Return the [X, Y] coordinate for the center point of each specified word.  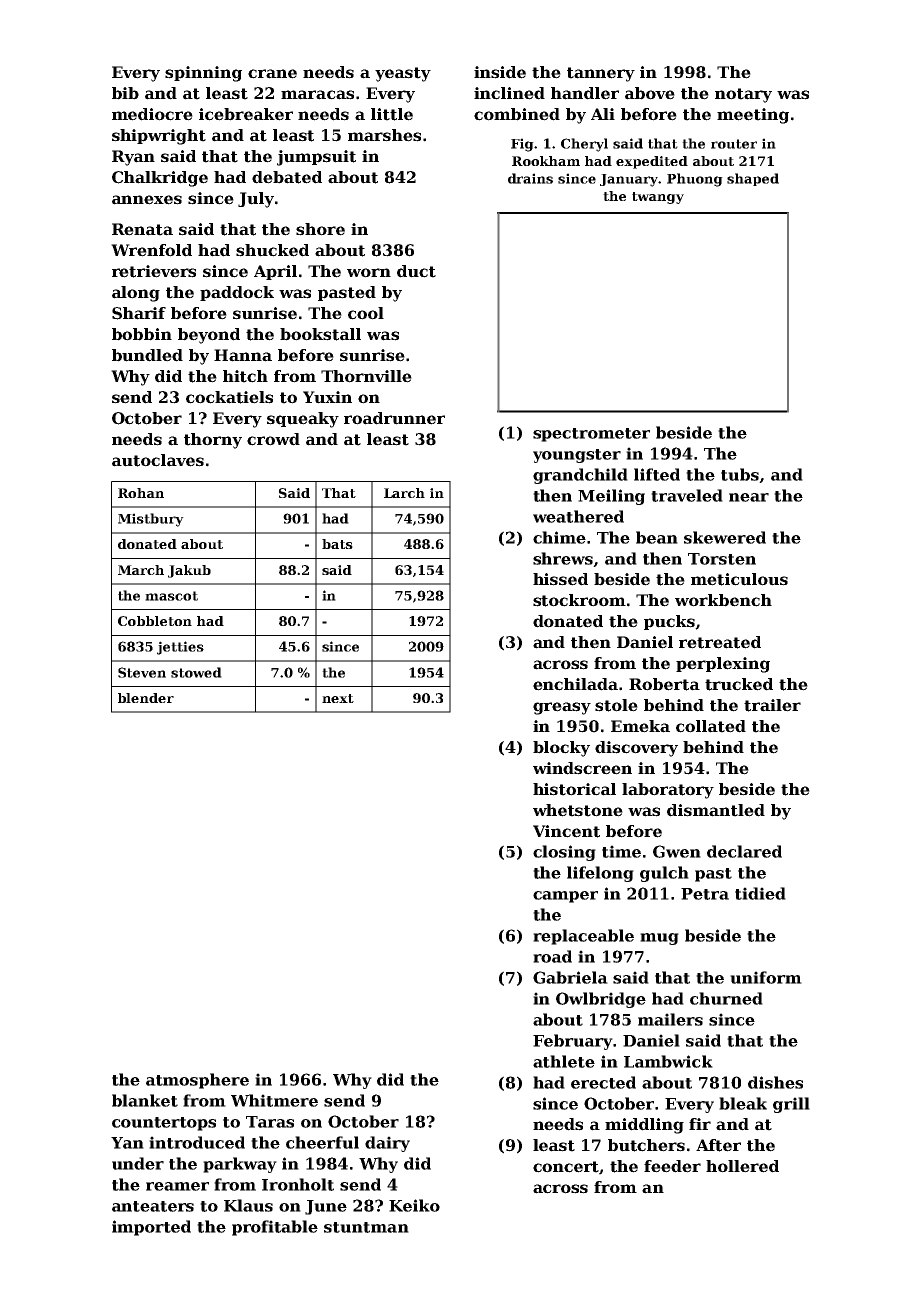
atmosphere [197, 1081]
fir [700, 1124]
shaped [753, 179]
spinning [203, 74]
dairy [387, 1144]
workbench [723, 600]
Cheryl [584, 145]
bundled [147, 355]
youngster [577, 456]
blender [146, 698]
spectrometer [591, 435]
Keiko [414, 1205]
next [338, 698]
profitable [275, 1228]
